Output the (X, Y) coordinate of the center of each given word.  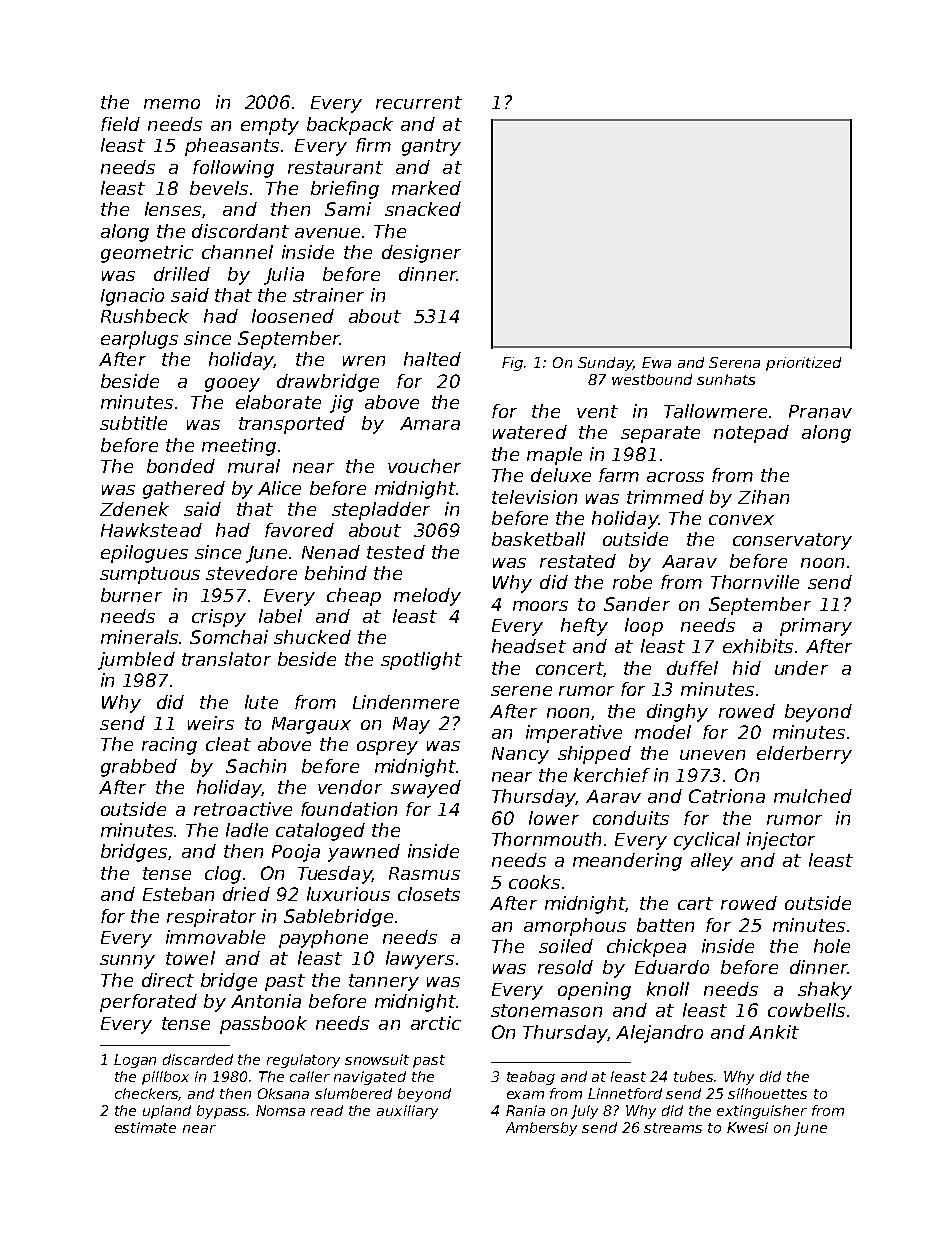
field (120, 124)
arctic (436, 1023)
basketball (538, 539)
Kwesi (747, 1127)
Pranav (820, 411)
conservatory (792, 541)
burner (131, 595)
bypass (222, 1112)
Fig (512, 364)
